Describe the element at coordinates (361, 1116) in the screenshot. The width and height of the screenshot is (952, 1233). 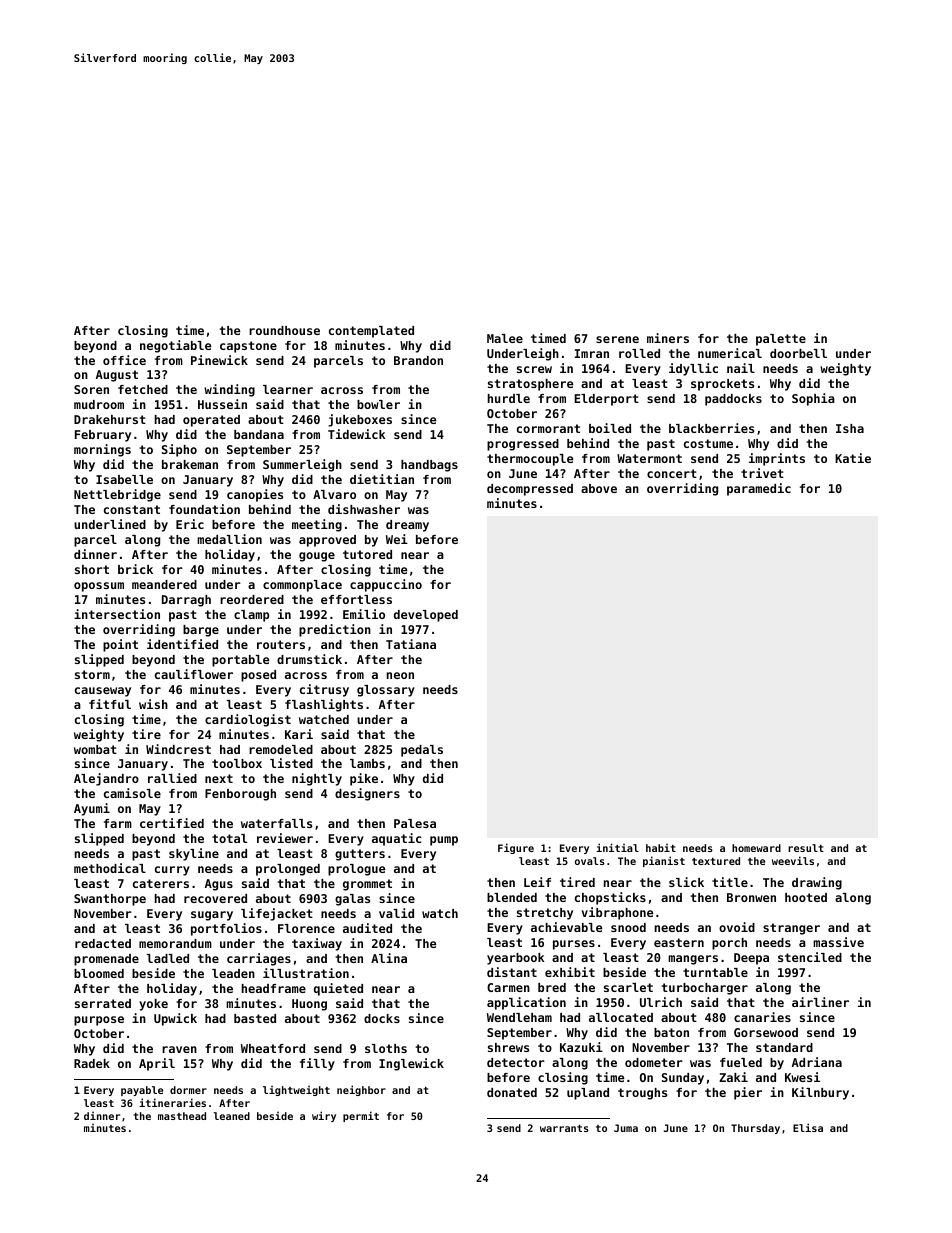
I see `permit` at that location.
